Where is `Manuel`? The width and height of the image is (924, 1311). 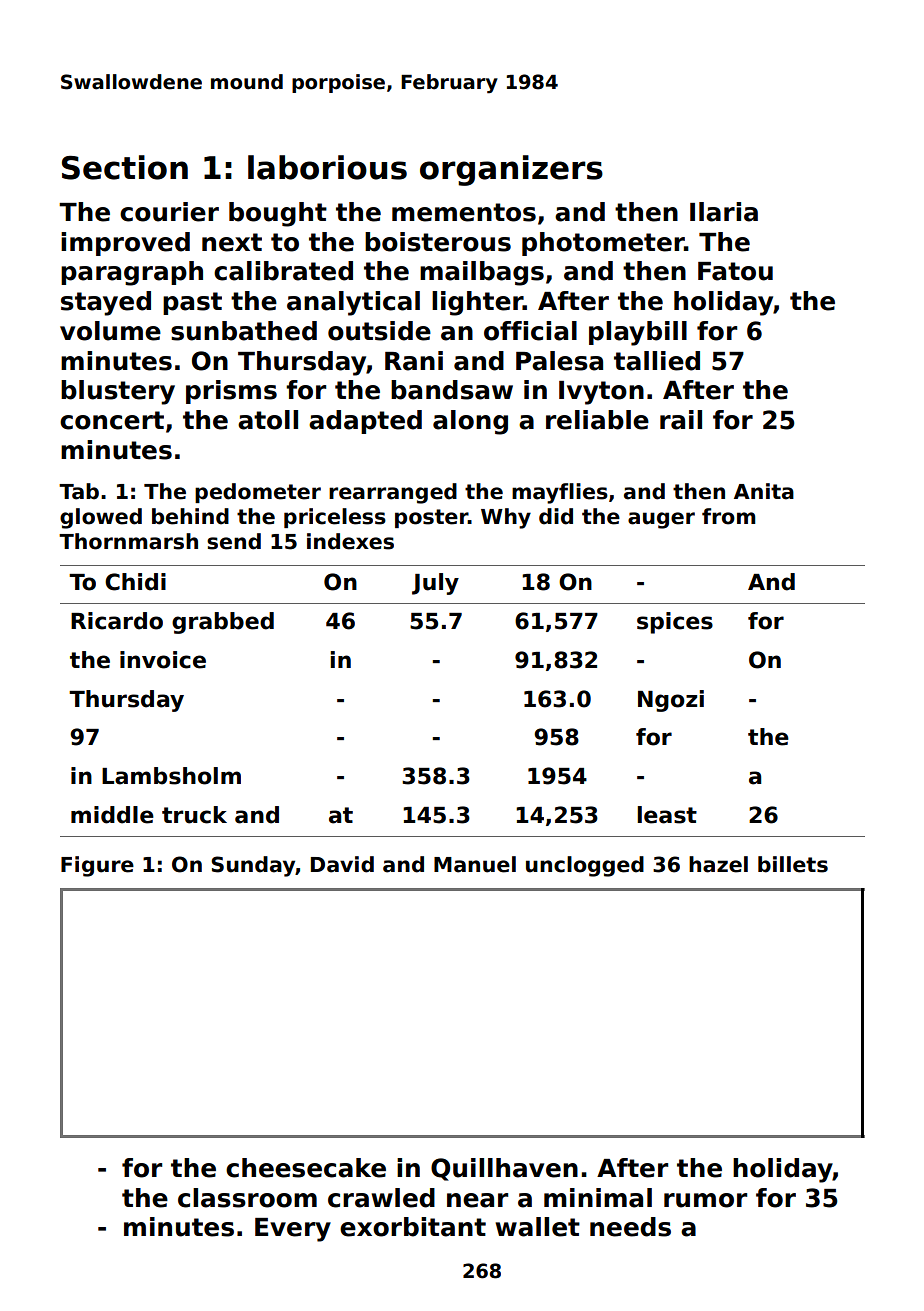
Manuel is located at coordinates (475, 864).
